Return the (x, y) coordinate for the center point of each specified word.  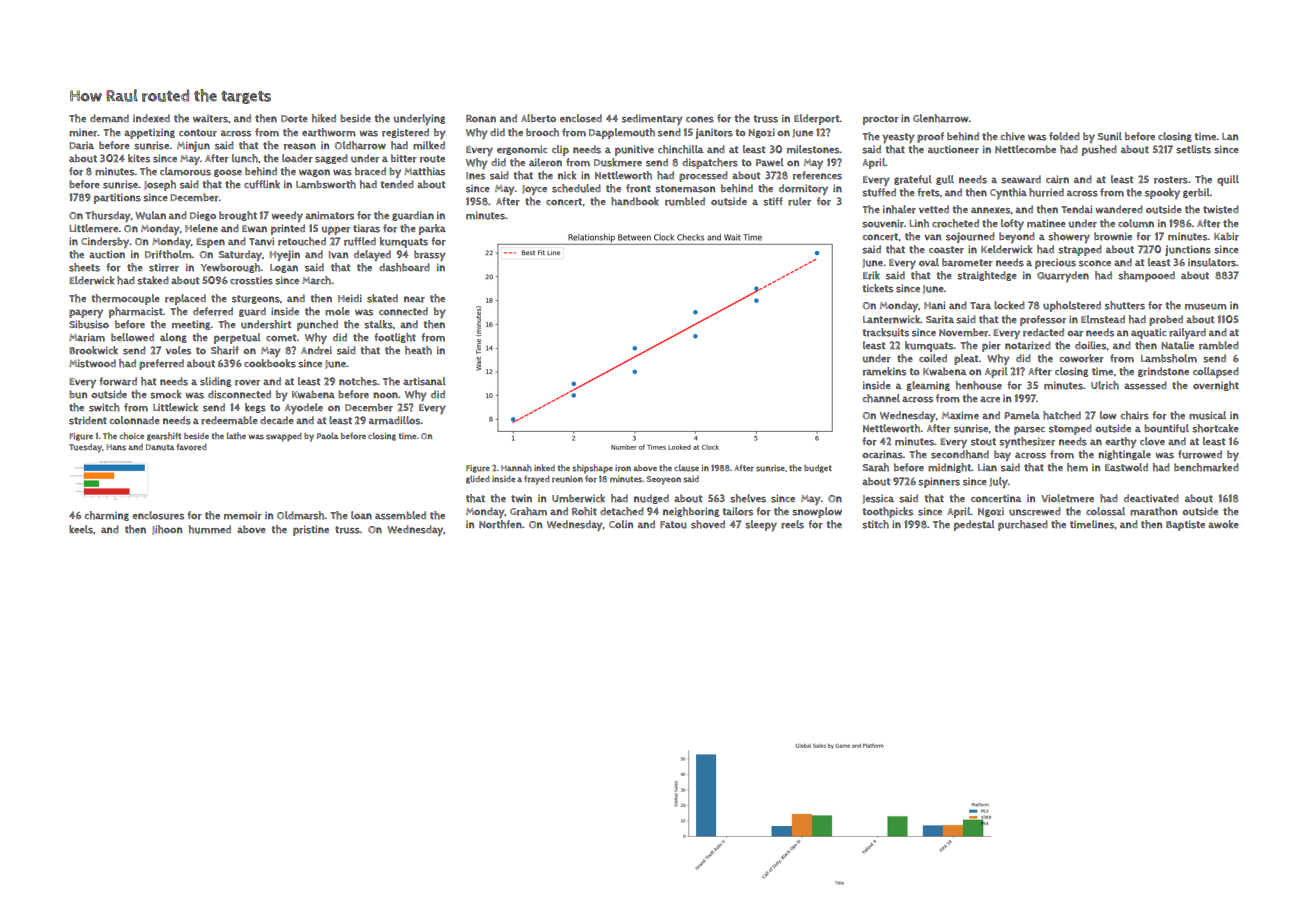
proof (930, 137)
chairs (1135, 415)
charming (107, 516)
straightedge (986, 276)
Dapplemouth (622, 133)
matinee (1046, 223)
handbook (635, 201)
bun (78, 394)
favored (192, 447)
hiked (324, 118)
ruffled (360, 241)
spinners (939, 482)
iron (623, 468)
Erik (871, 275)
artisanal (424, 381)
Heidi (350, 298)
